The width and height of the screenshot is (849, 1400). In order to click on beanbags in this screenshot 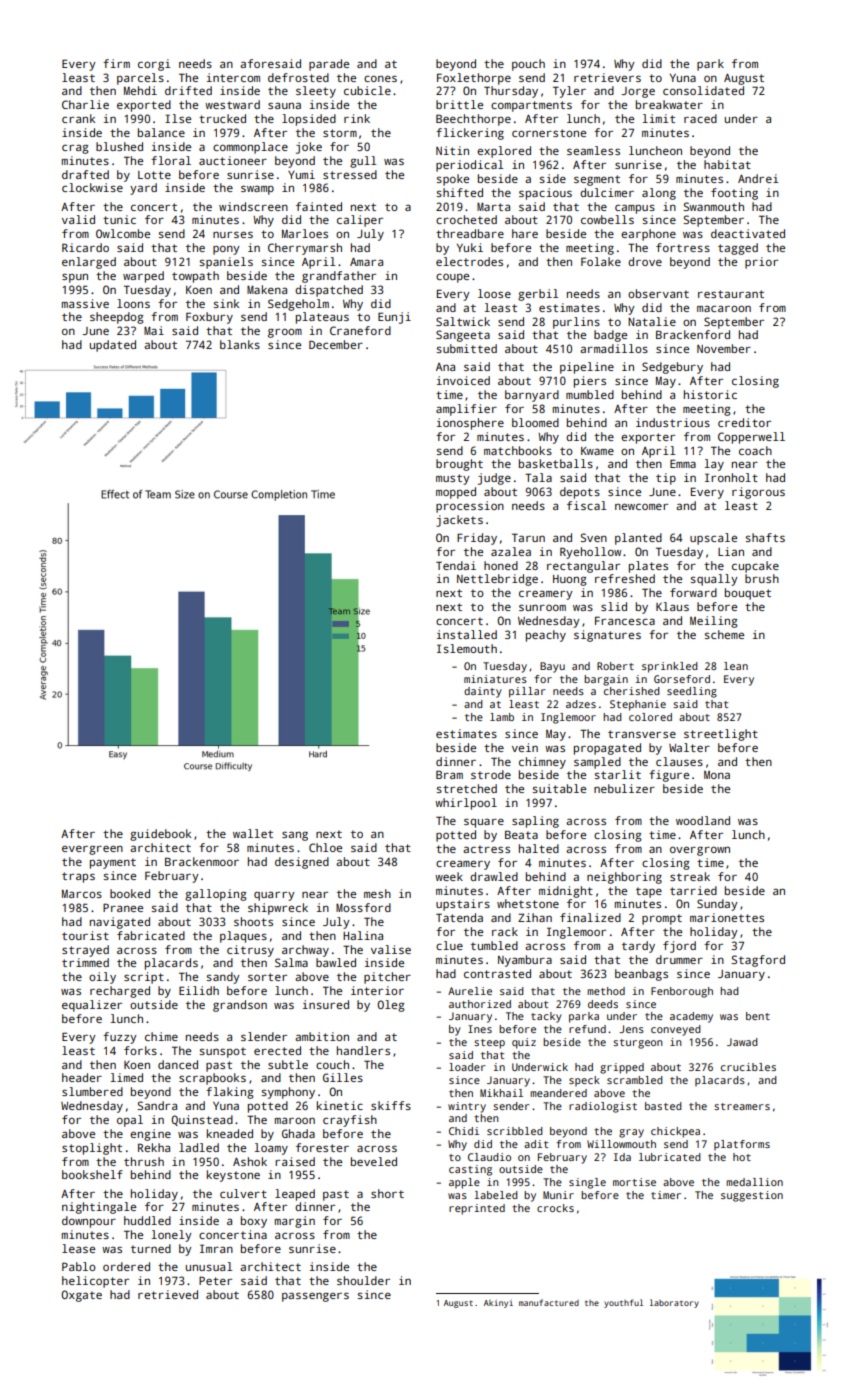, I will do `click(641, 975)`.
